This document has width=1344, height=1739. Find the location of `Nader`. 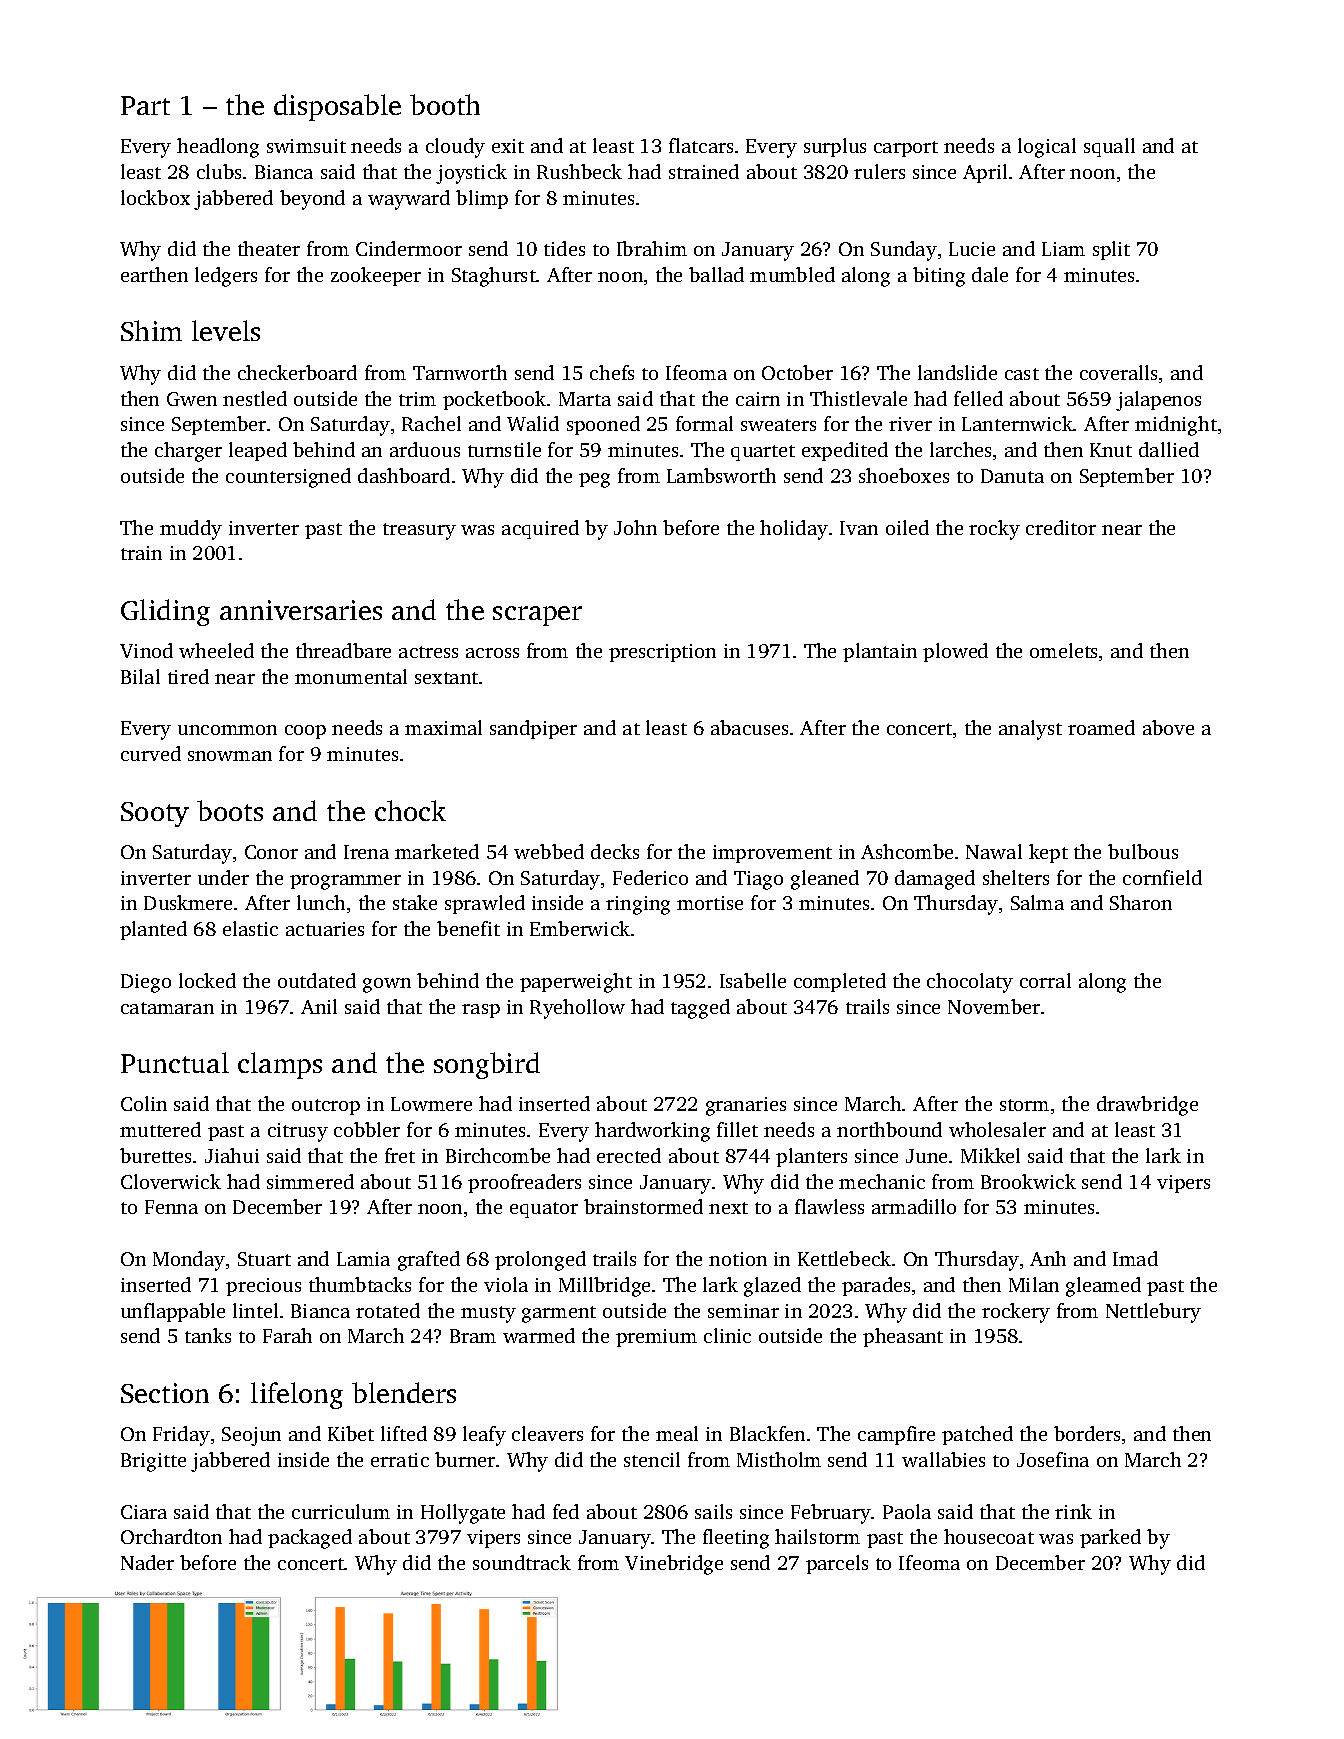

Nader is located at coordinates (147, 1562).
